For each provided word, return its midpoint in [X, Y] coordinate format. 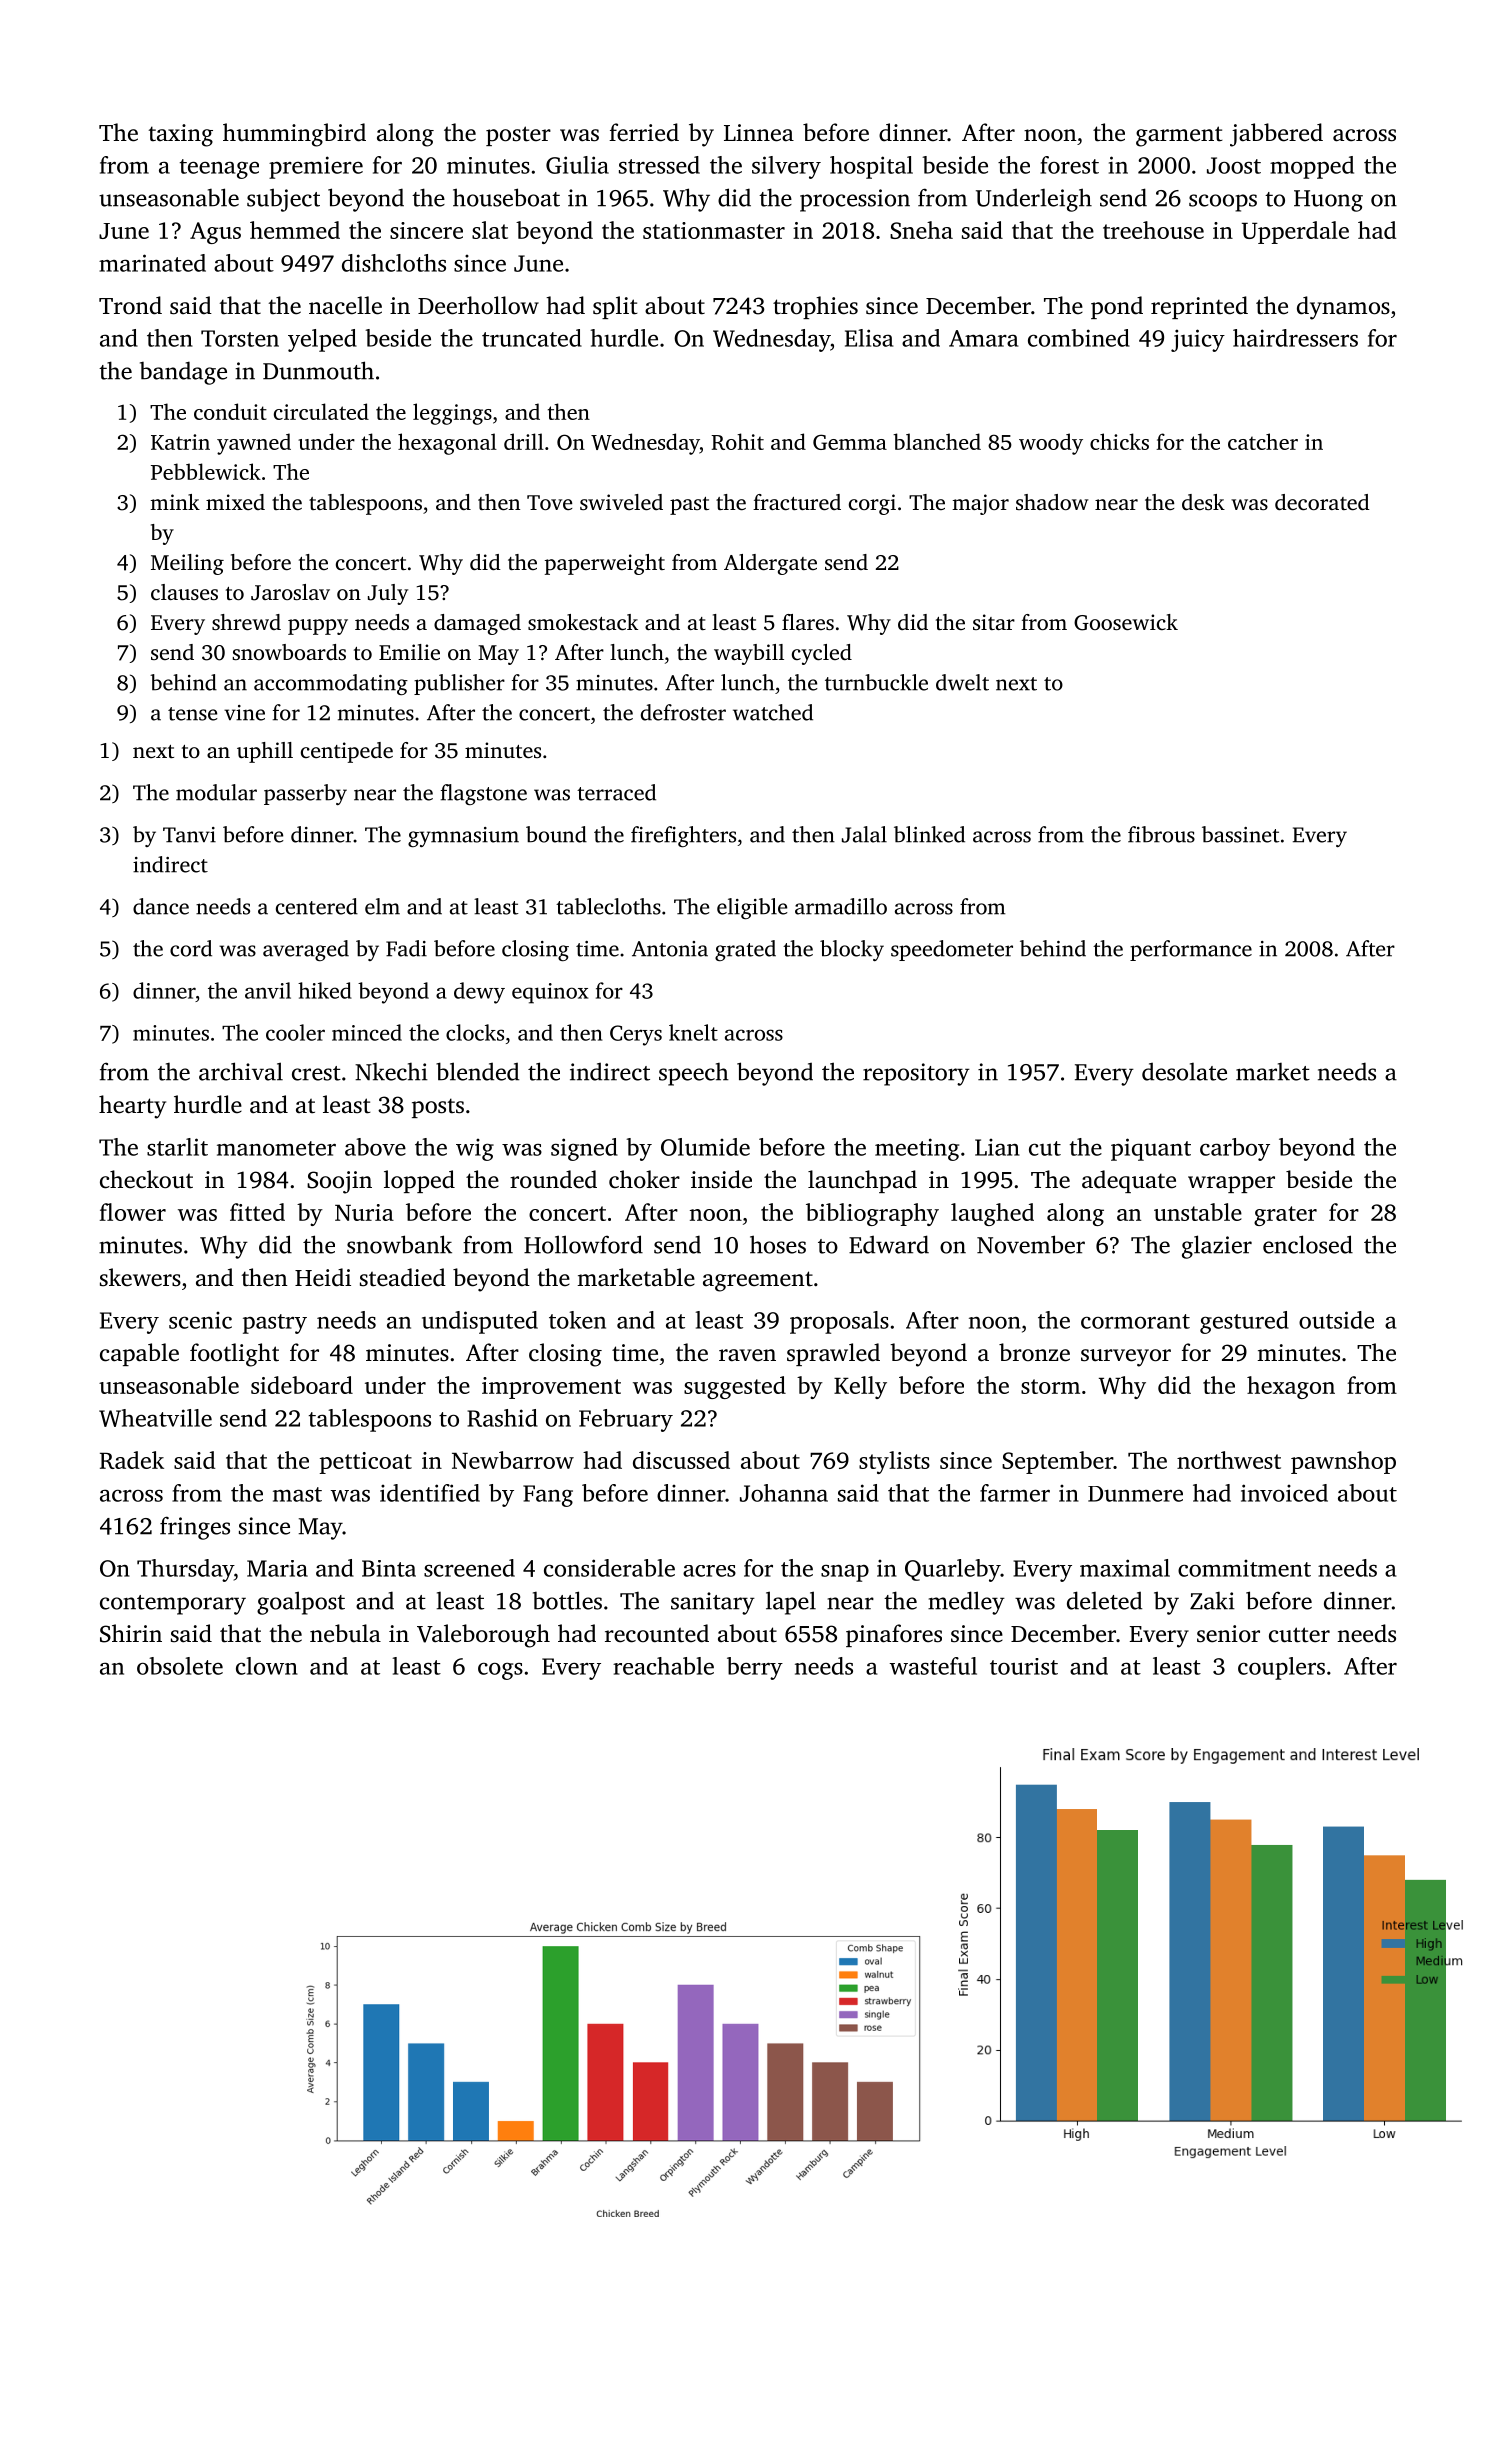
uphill [265, 752]
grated [745, 950]
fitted [257, 1212]
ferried [644, 132]
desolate [1184, 1072]
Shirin [131, 1633]
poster [518, 136]
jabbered [1276, 135]
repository [916, 1074]
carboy [1235, 1149]
